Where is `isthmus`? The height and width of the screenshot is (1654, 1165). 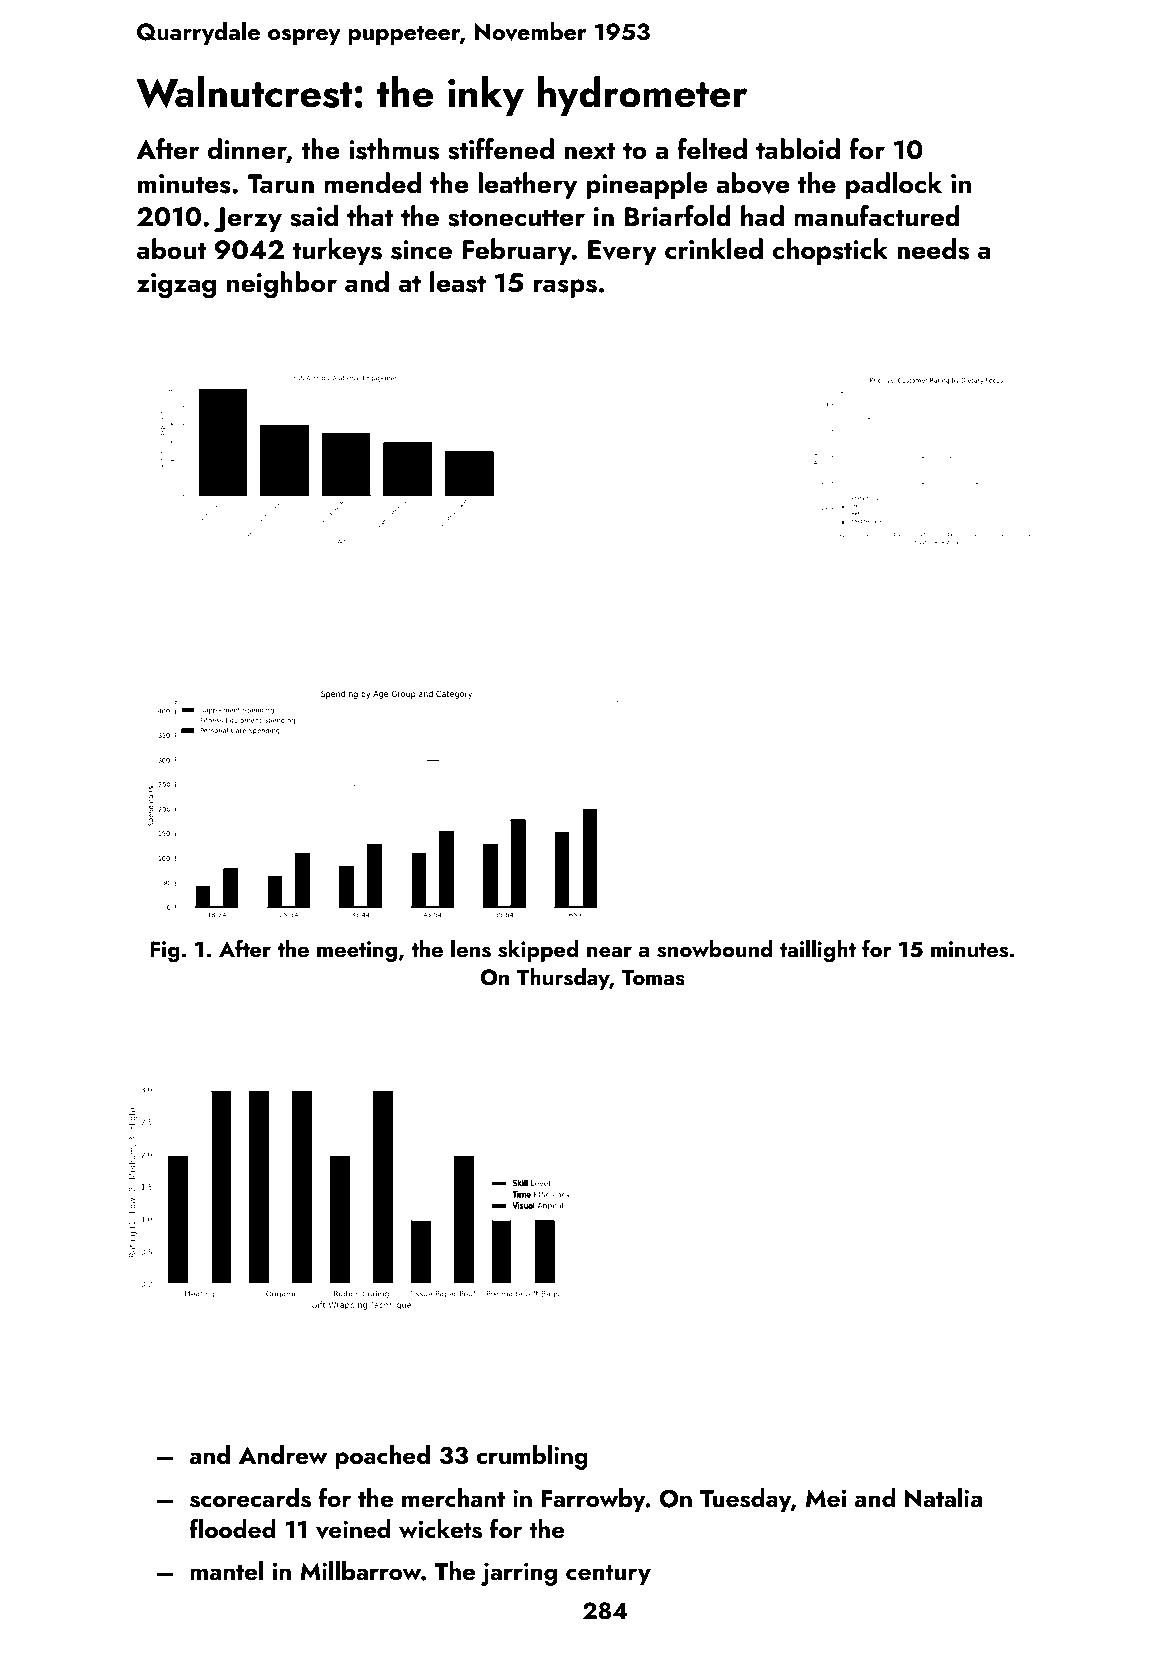
isthmus is located at coordinates (394, 149).
